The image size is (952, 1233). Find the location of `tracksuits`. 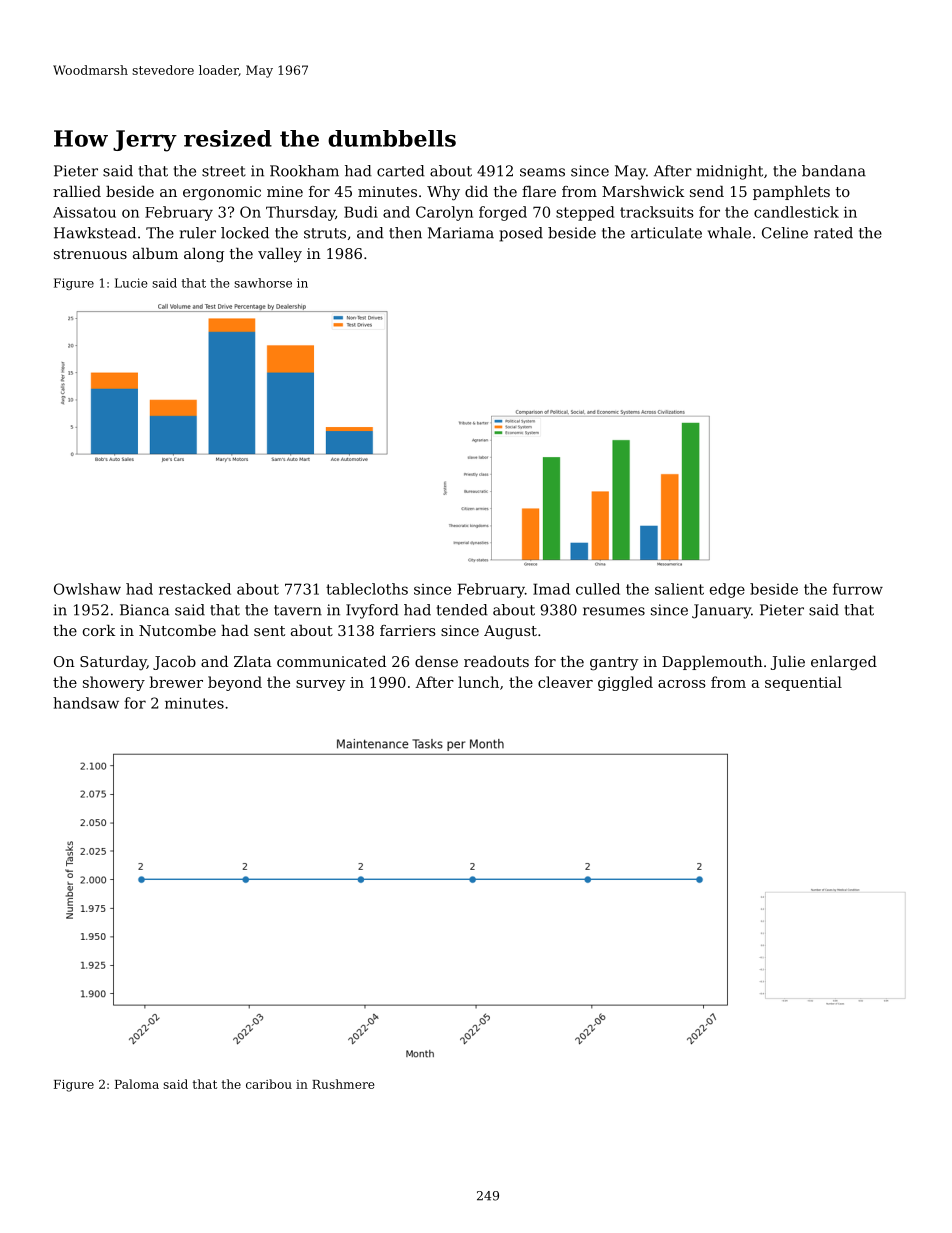

tracksuits is located at coordinates (657, 212).
